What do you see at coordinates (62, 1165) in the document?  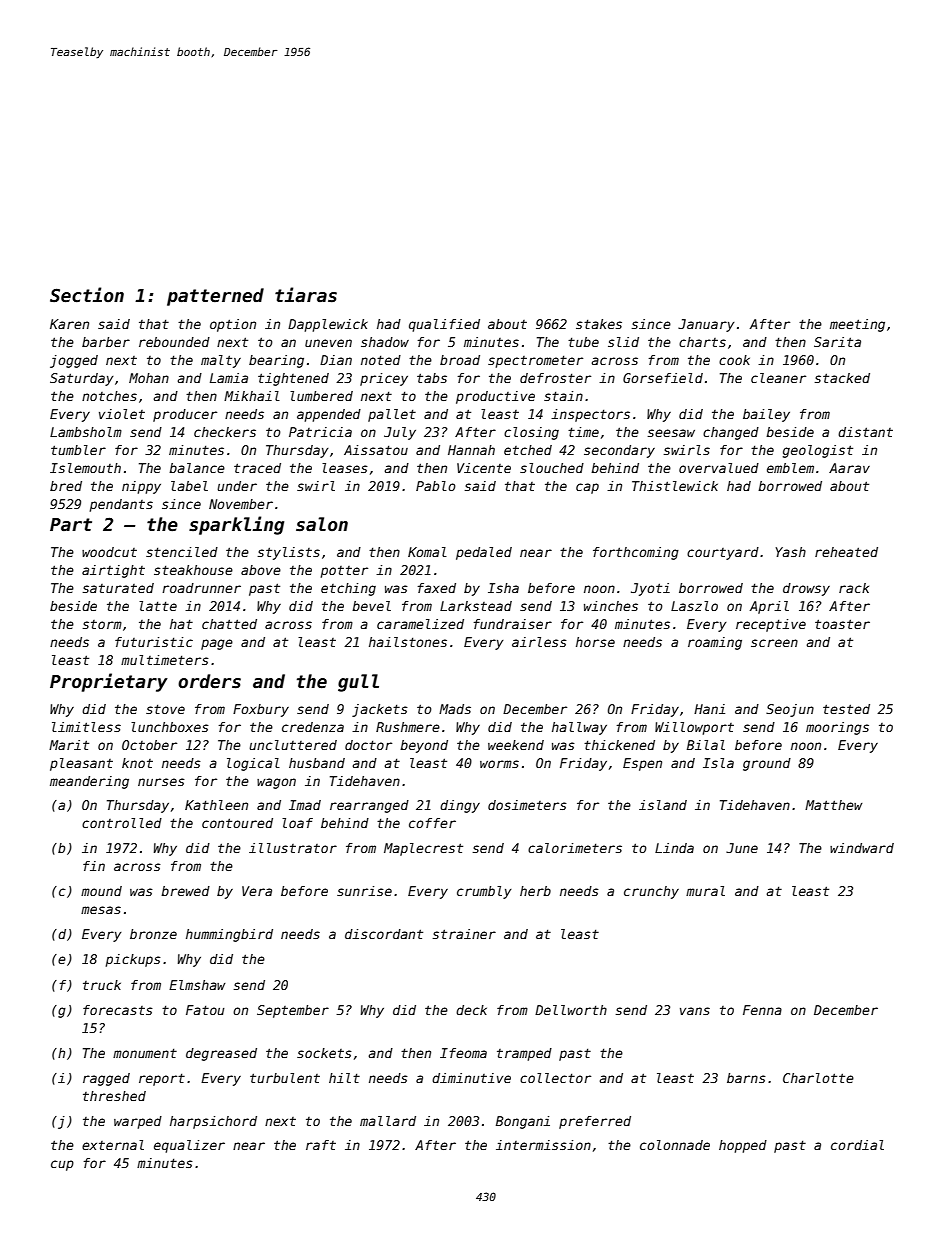 I see `cup` at bounding box center [62, 1165].
